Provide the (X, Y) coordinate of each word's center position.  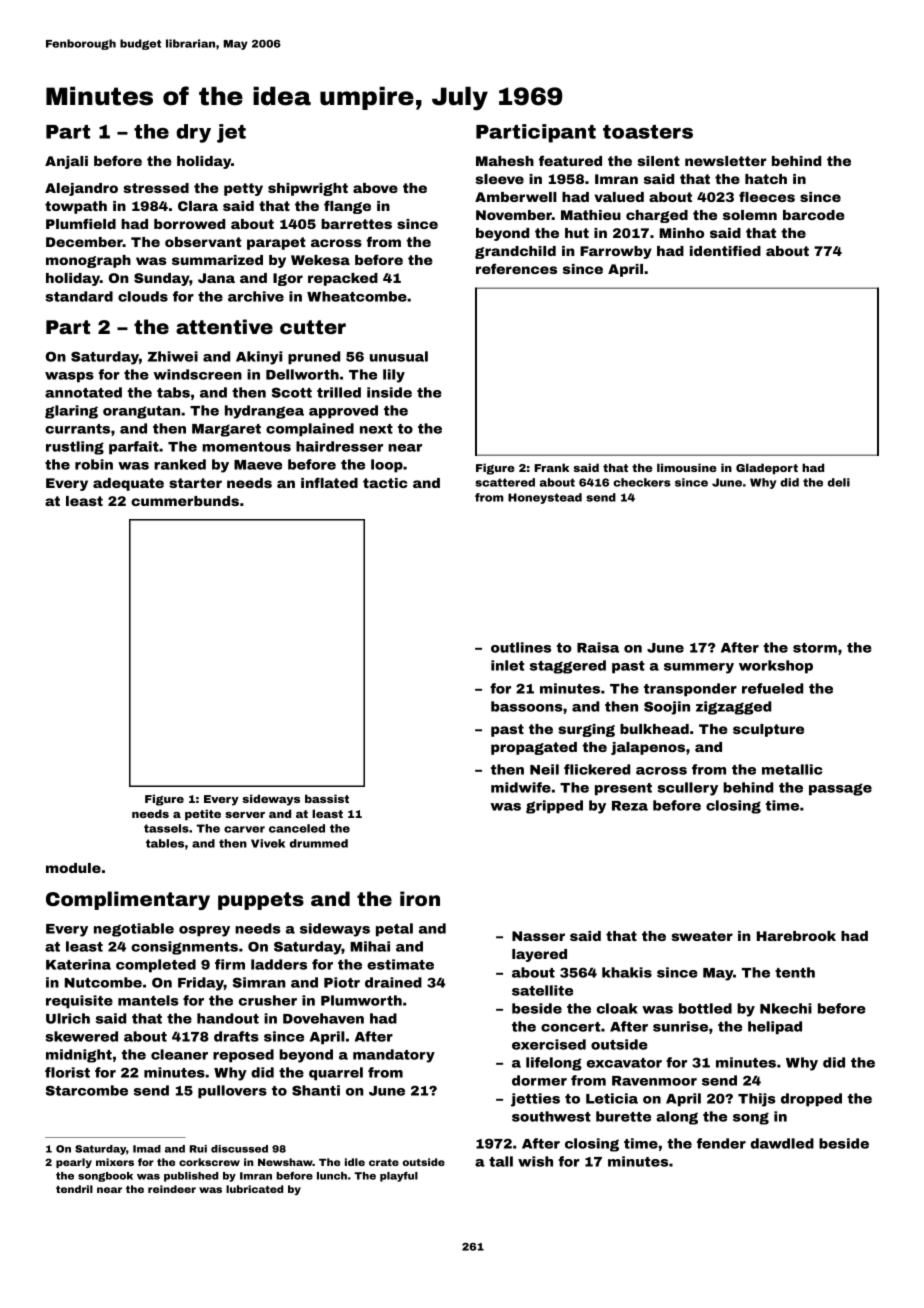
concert (571, 1027)
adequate (128, 484)
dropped (811, 1100)
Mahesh (505, 161)
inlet (508, 665)
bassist (327, 798)
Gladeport (767, 469)
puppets (261, 901)
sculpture (768, 730)
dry (193, 133)
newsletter (726, 161)
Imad (147, 1149)
